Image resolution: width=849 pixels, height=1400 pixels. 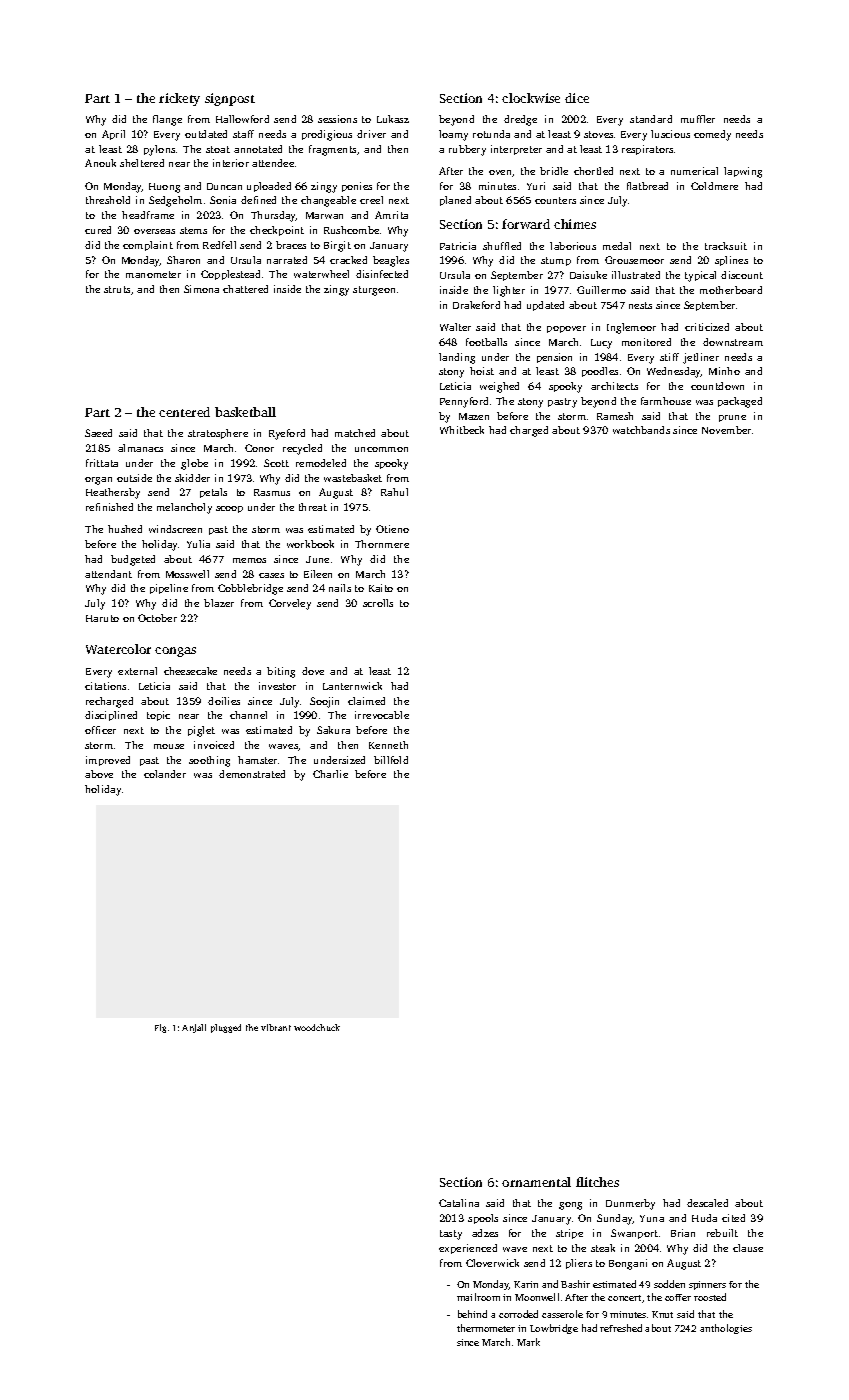 I want to click on irrevocable, so click(x=382, y=715).
